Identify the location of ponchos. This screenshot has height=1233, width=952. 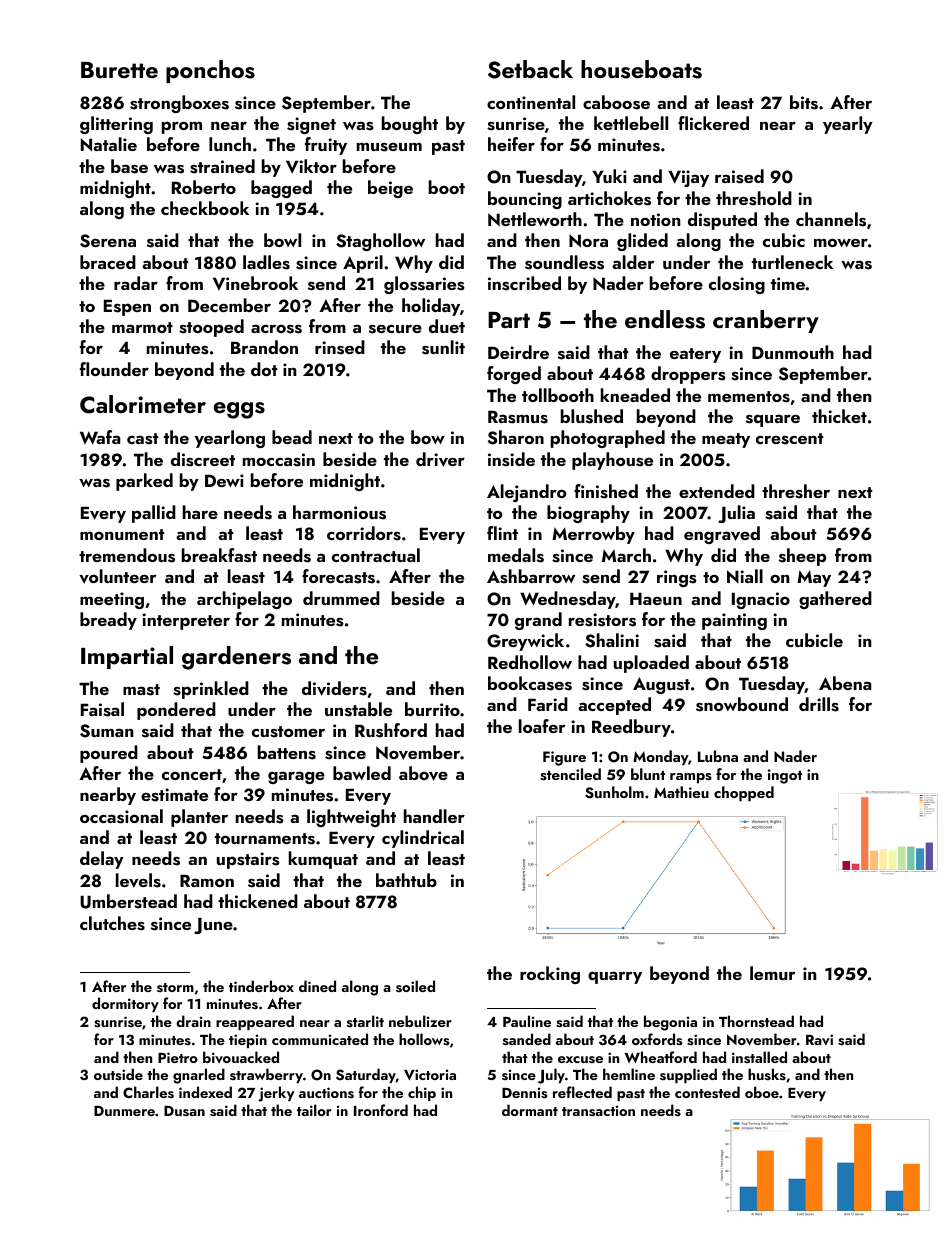
(210, 71).
